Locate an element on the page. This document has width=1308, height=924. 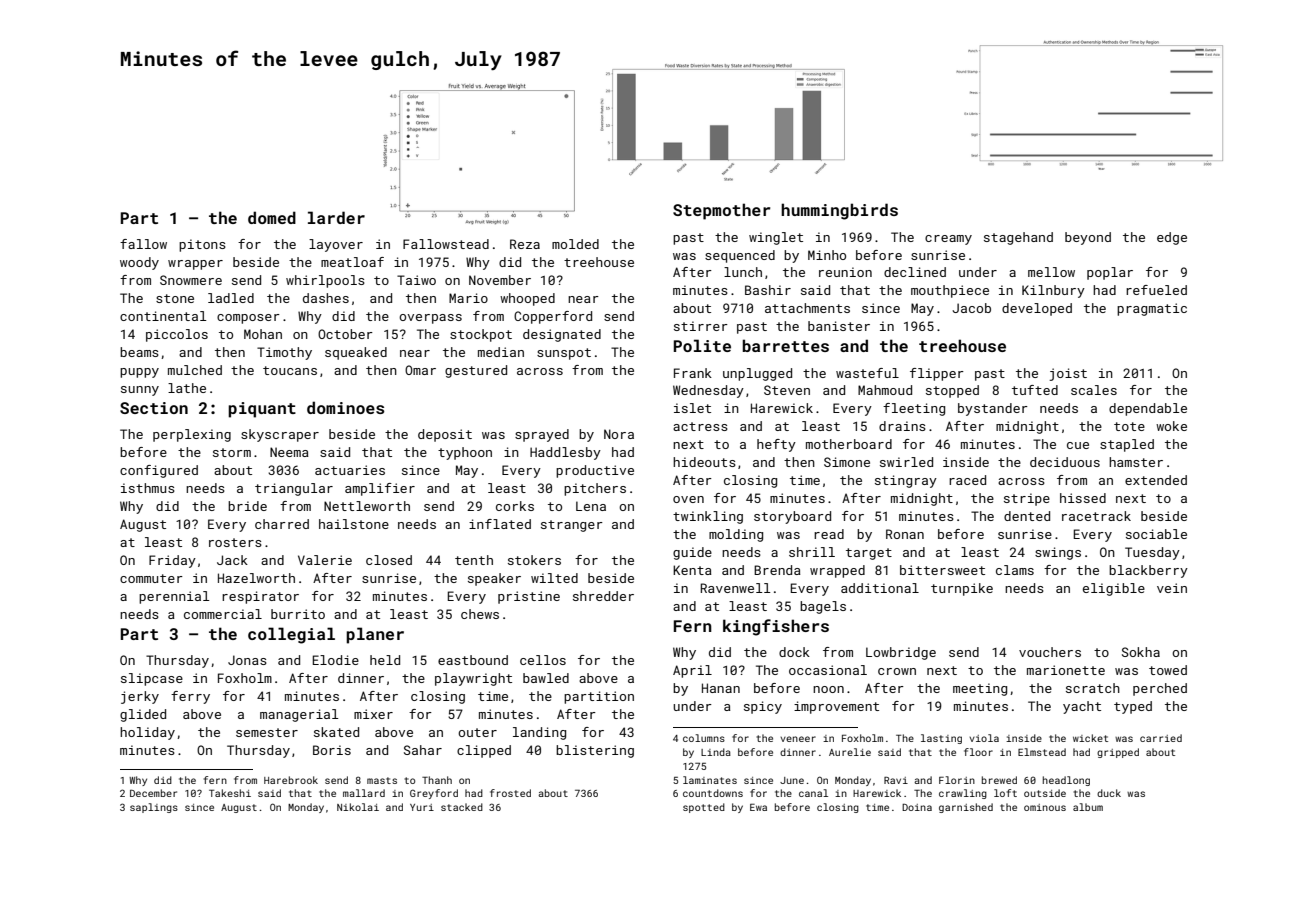
lunch is located at coordinates (743, 272).
